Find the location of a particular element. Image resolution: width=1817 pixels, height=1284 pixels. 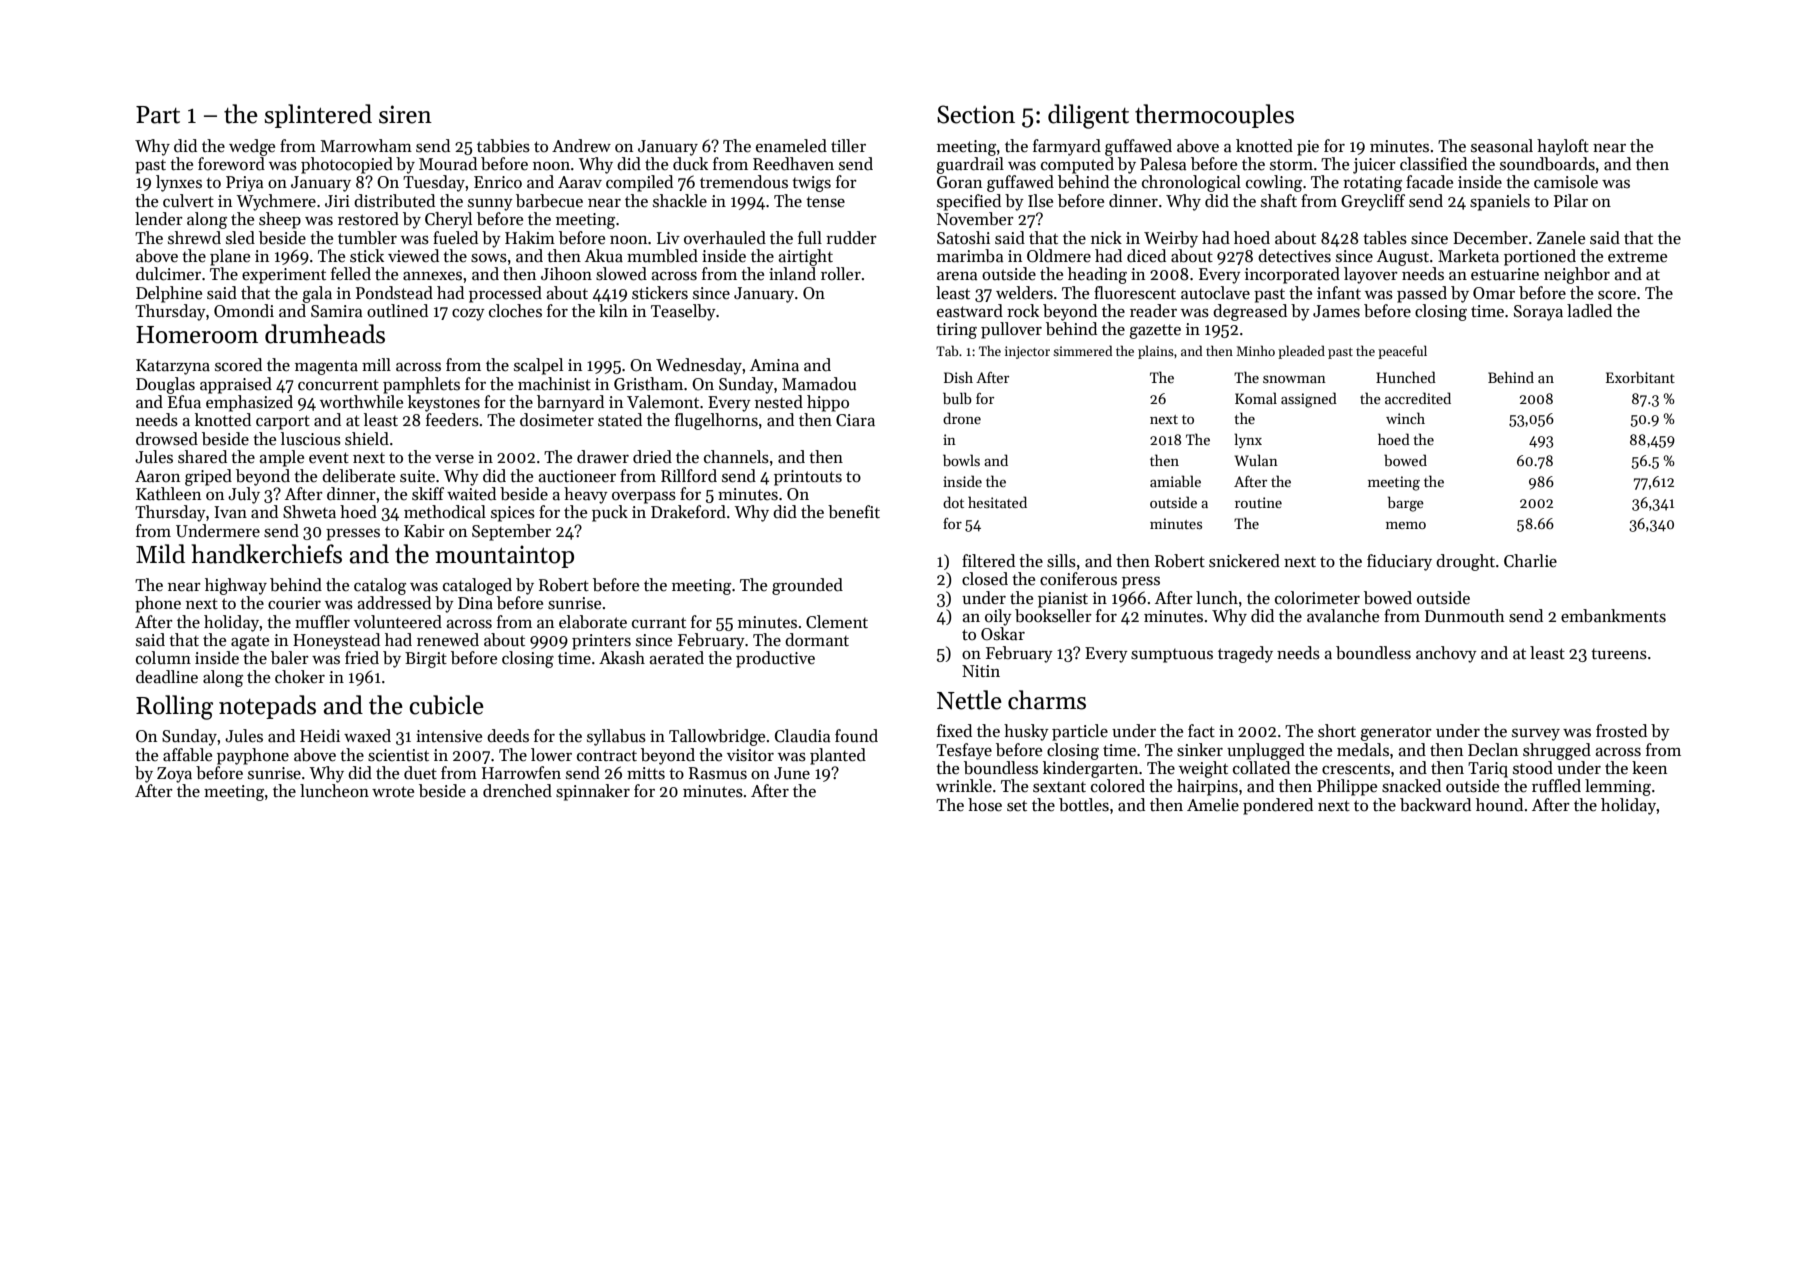

plains is located at coordinates (1156, 352).
